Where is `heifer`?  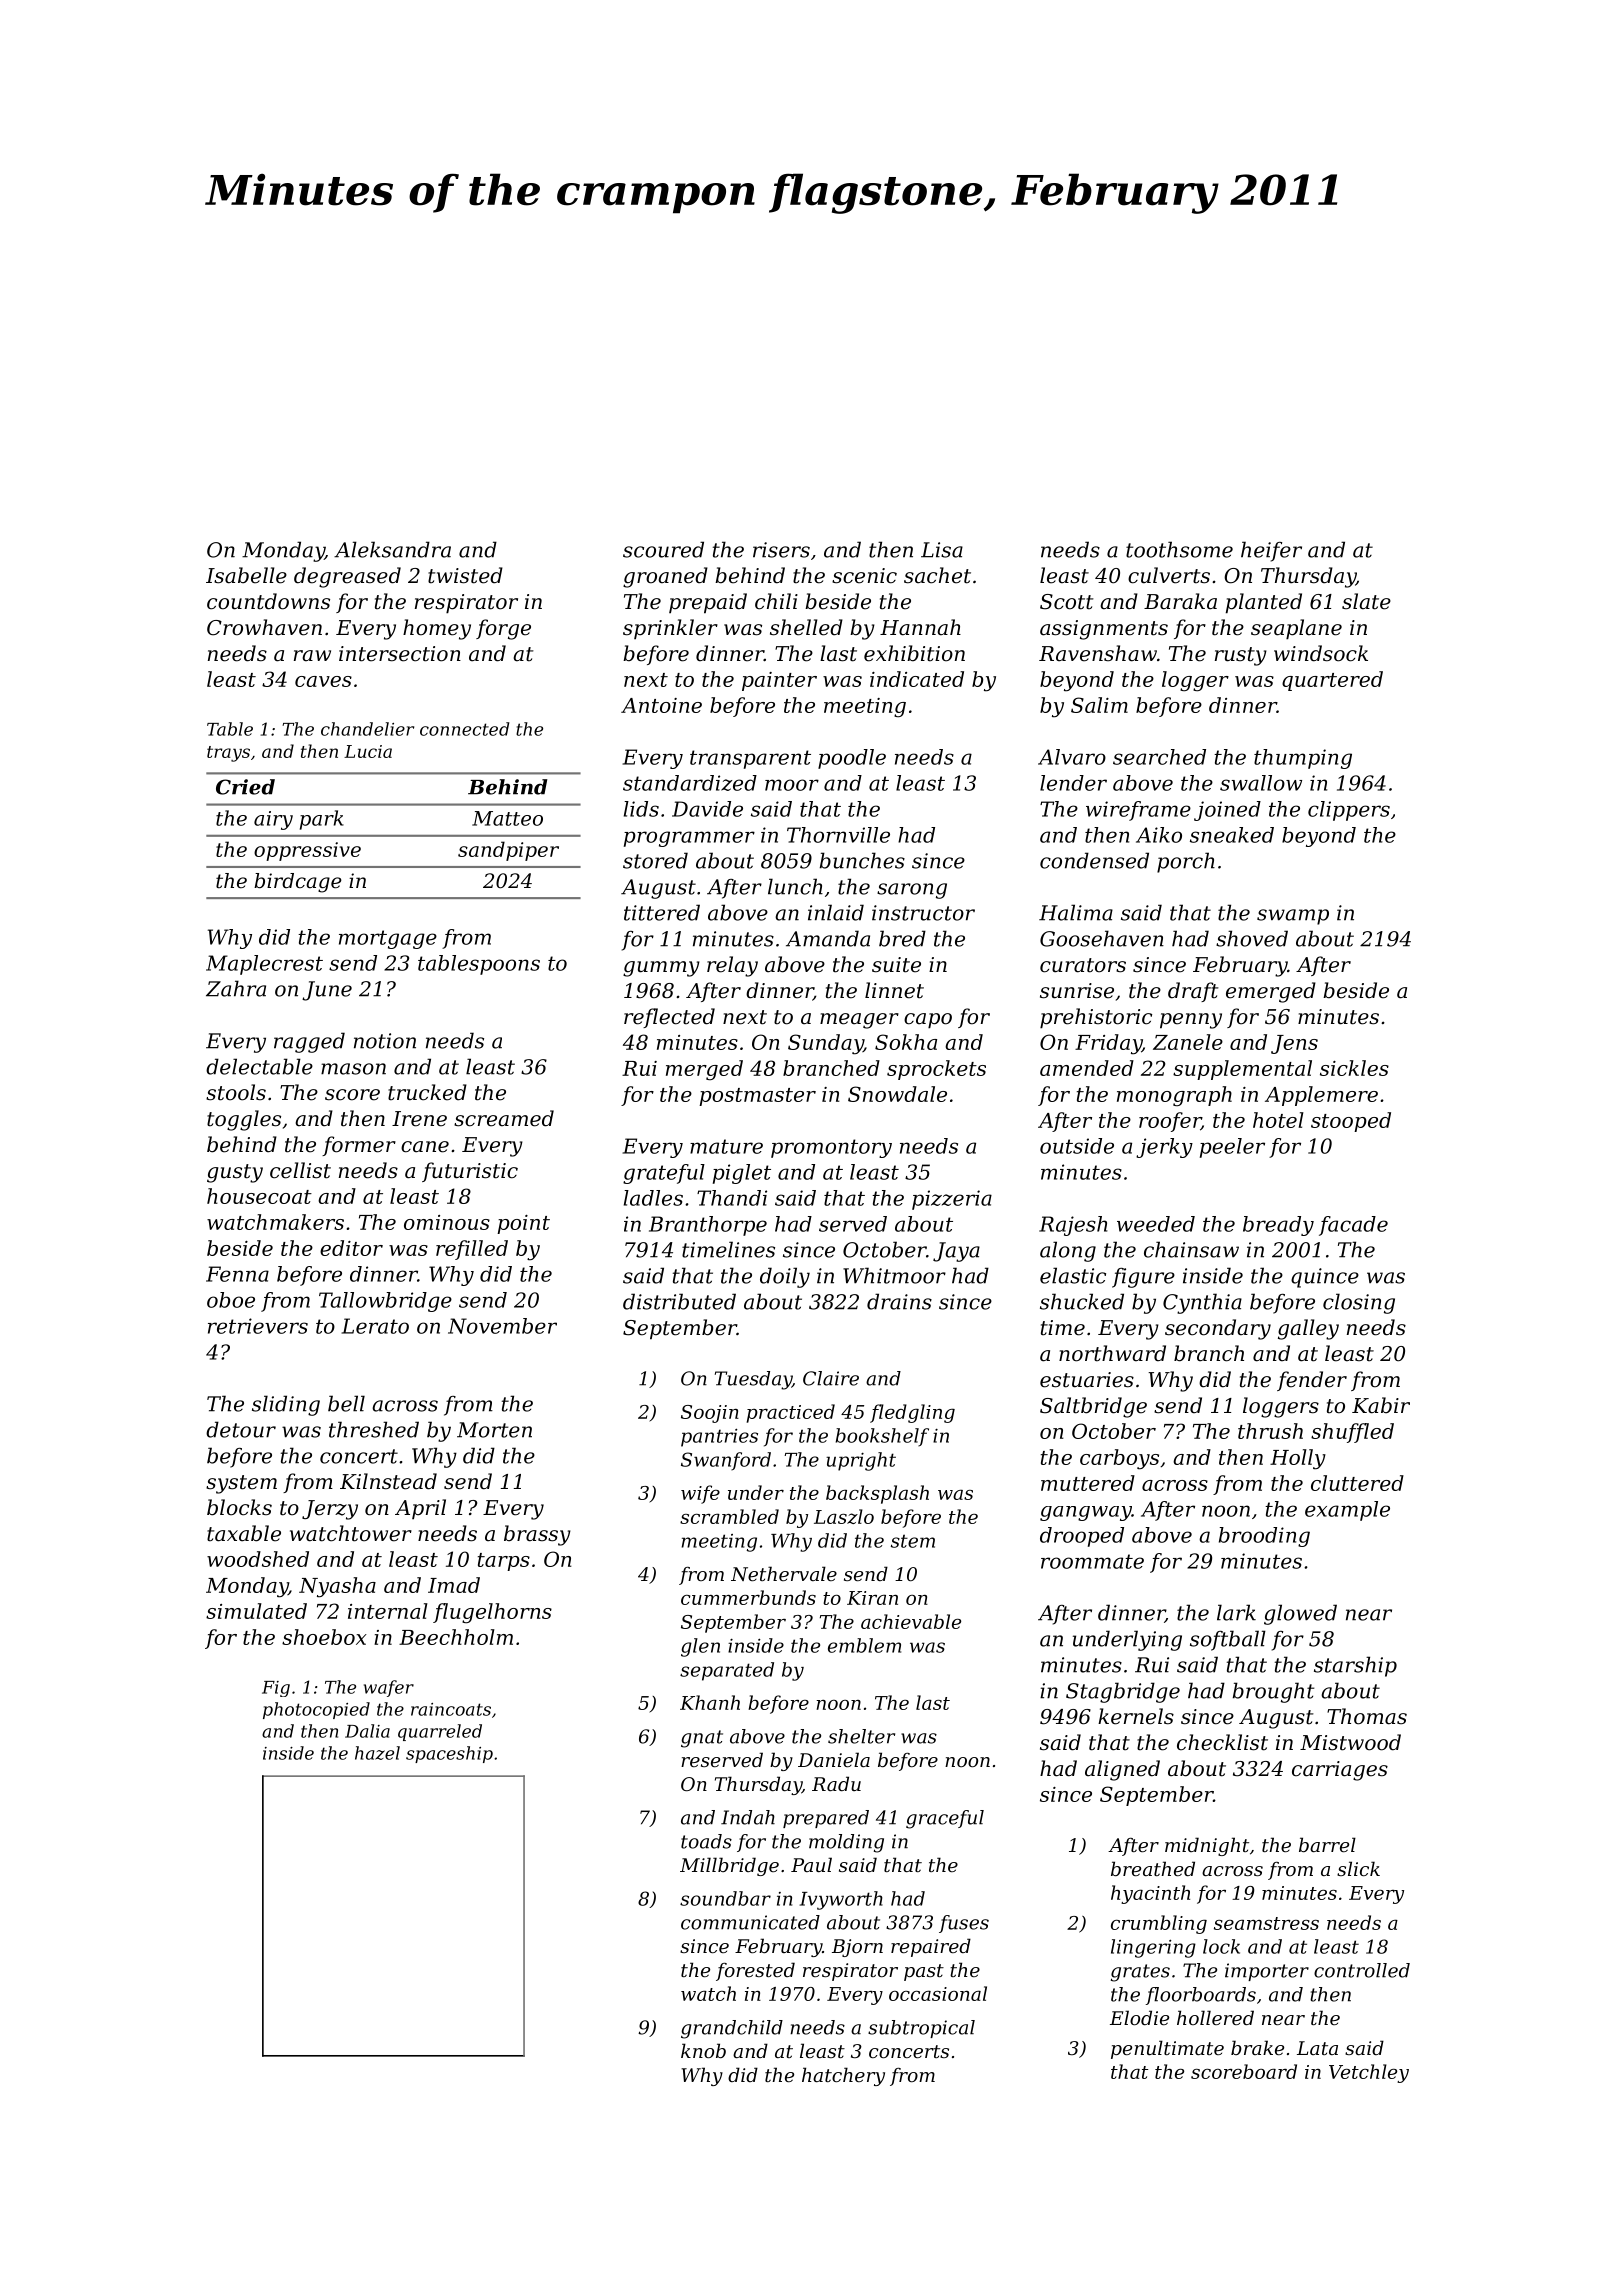
heifer is located at coordinates (1271, 551).
